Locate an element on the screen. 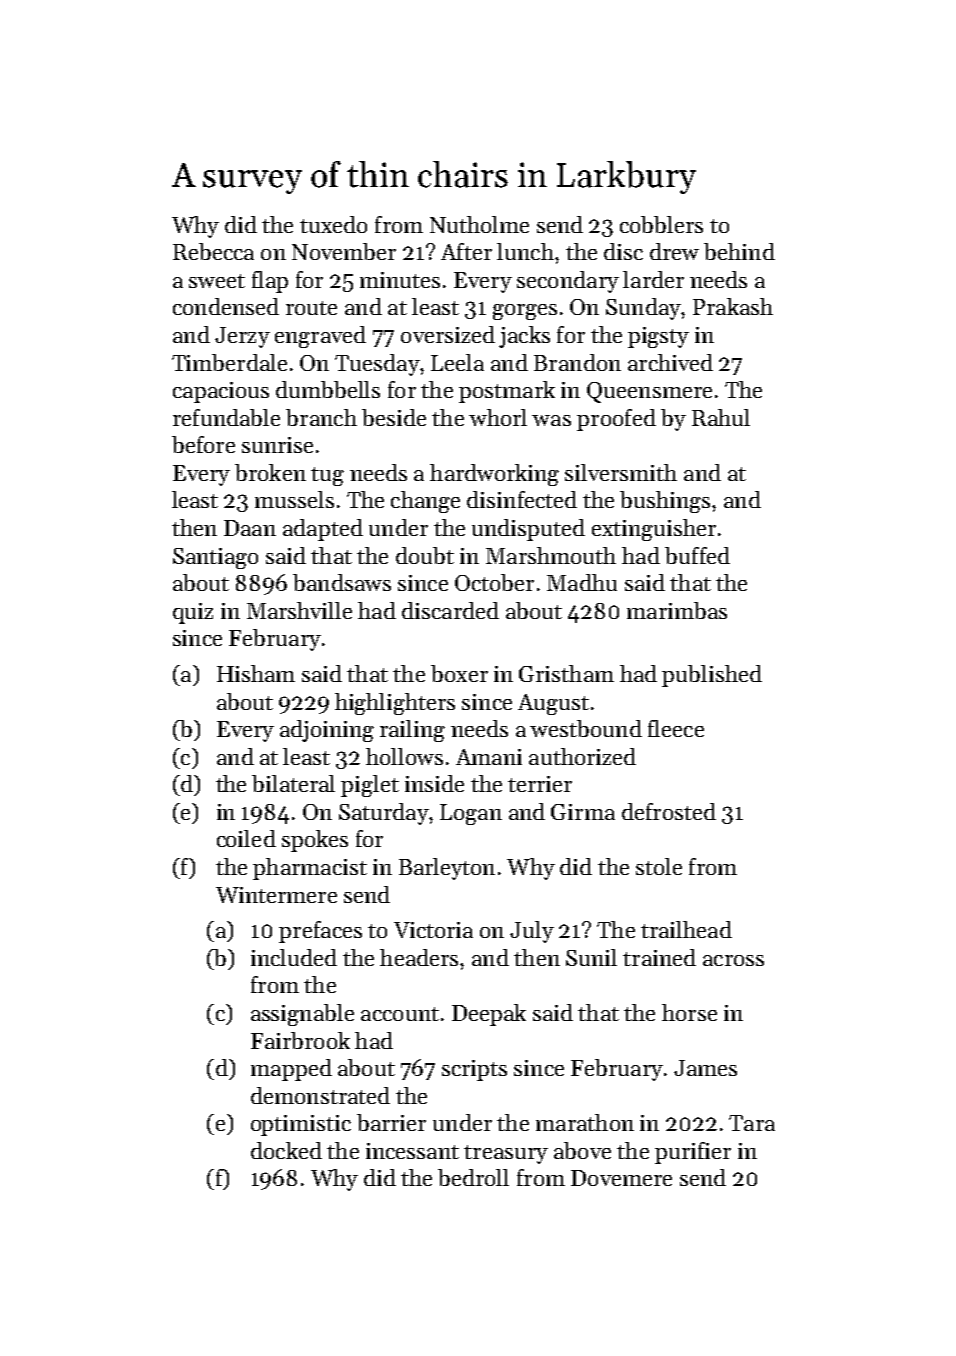 This screenshot has height=1356, width=956. oversized is located at coordinates (448, 334).
